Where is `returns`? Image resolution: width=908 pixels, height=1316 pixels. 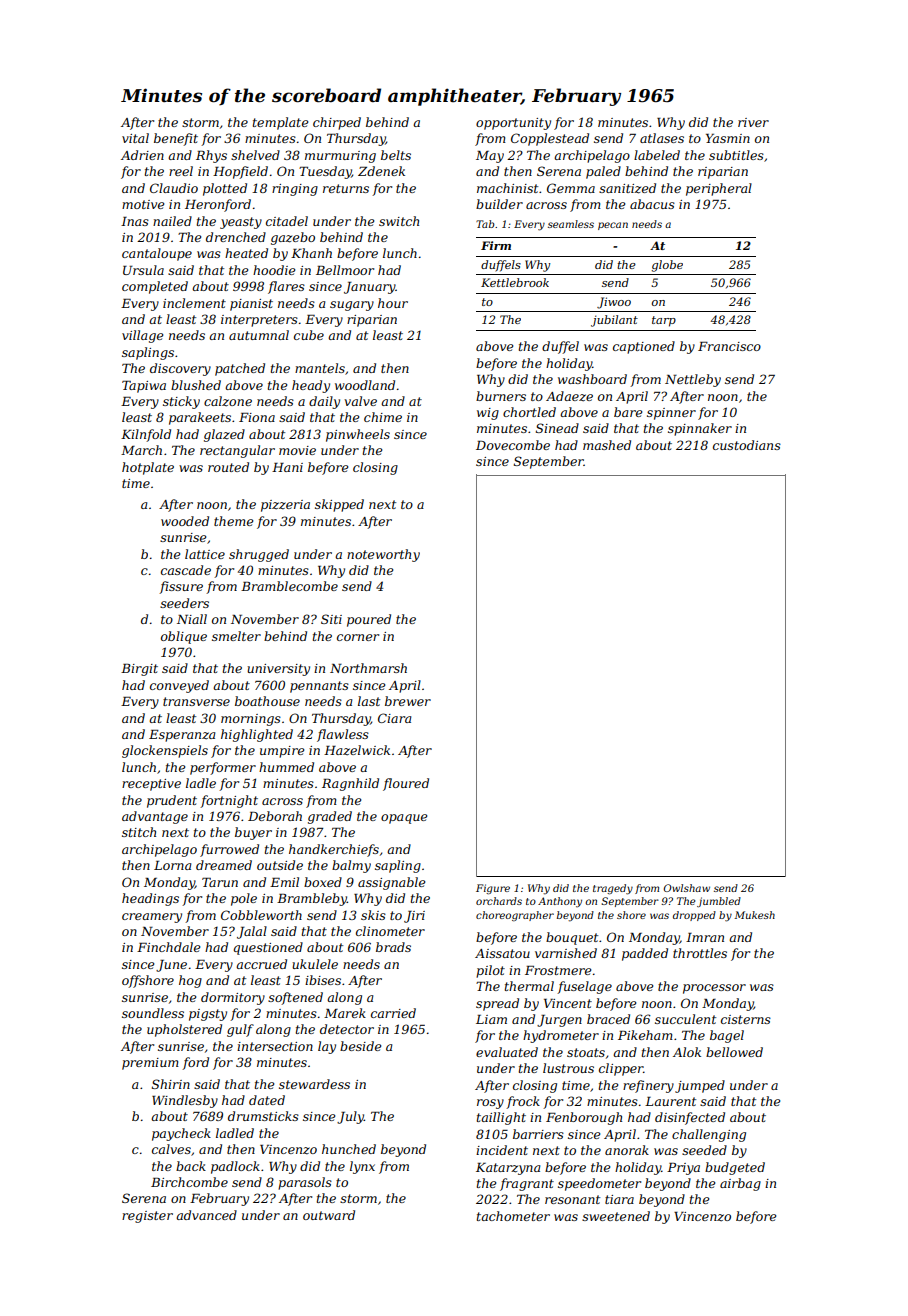 returns is located at coordinates (346, 188).
